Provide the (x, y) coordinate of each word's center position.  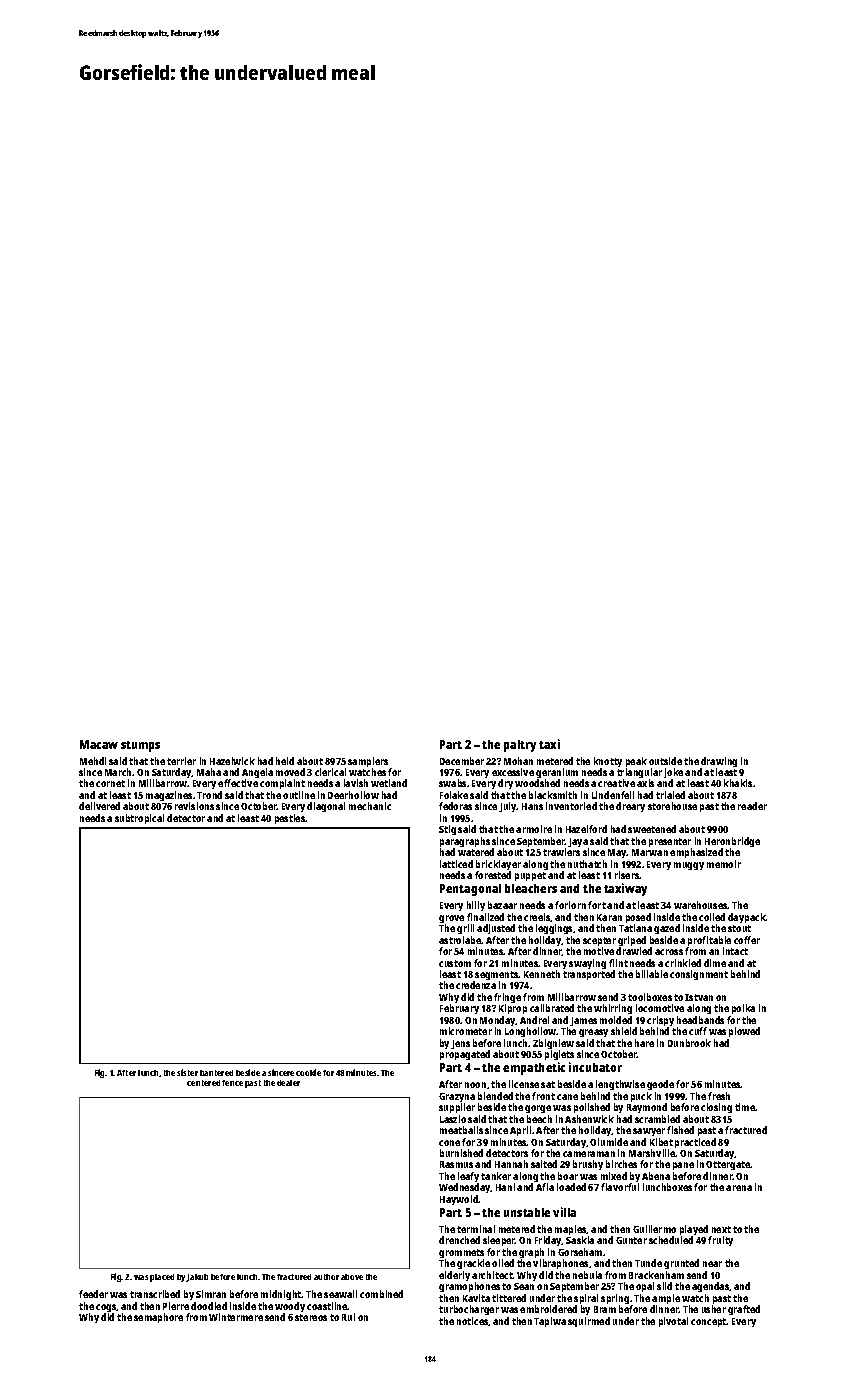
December (462, 761)
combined (381, 1294)
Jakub (197, 1278)
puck (641, 1097)
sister (187, 1072)
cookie (308, 1072)
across (669, 952)
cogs (106, 1308)
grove (451, 919)
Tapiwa (550, 1322)
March (119, 772)
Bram (605, 1309)
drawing (719, 762)
